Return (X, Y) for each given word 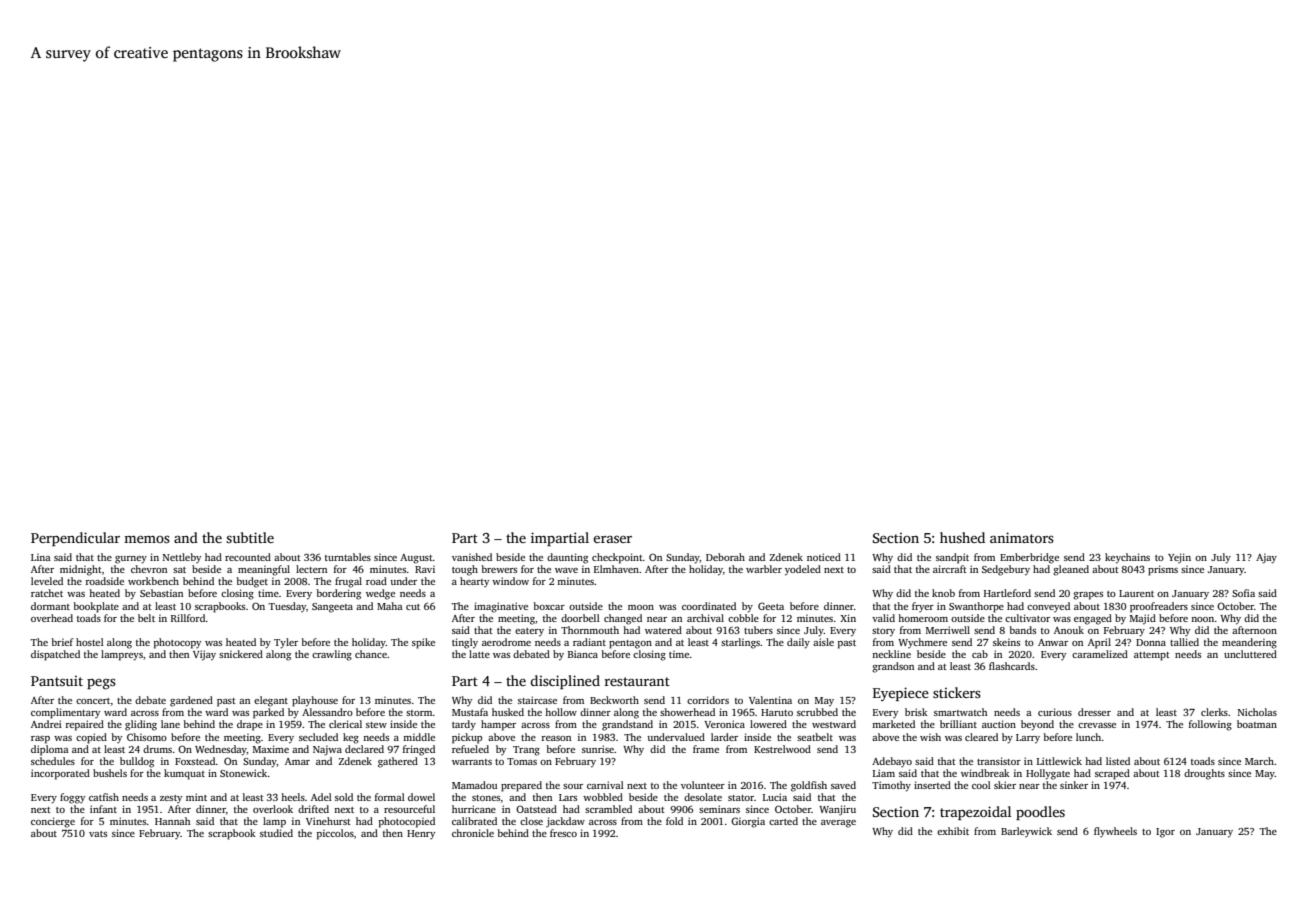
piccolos (335, 834)
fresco (563, 833)
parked (268, 713)
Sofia (1243, 593)
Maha (390, 606)
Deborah (725, 557)
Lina (41, 557)
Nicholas (1257, 712)
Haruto (777, 712)
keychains (1127, 558)
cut (413, 607)
